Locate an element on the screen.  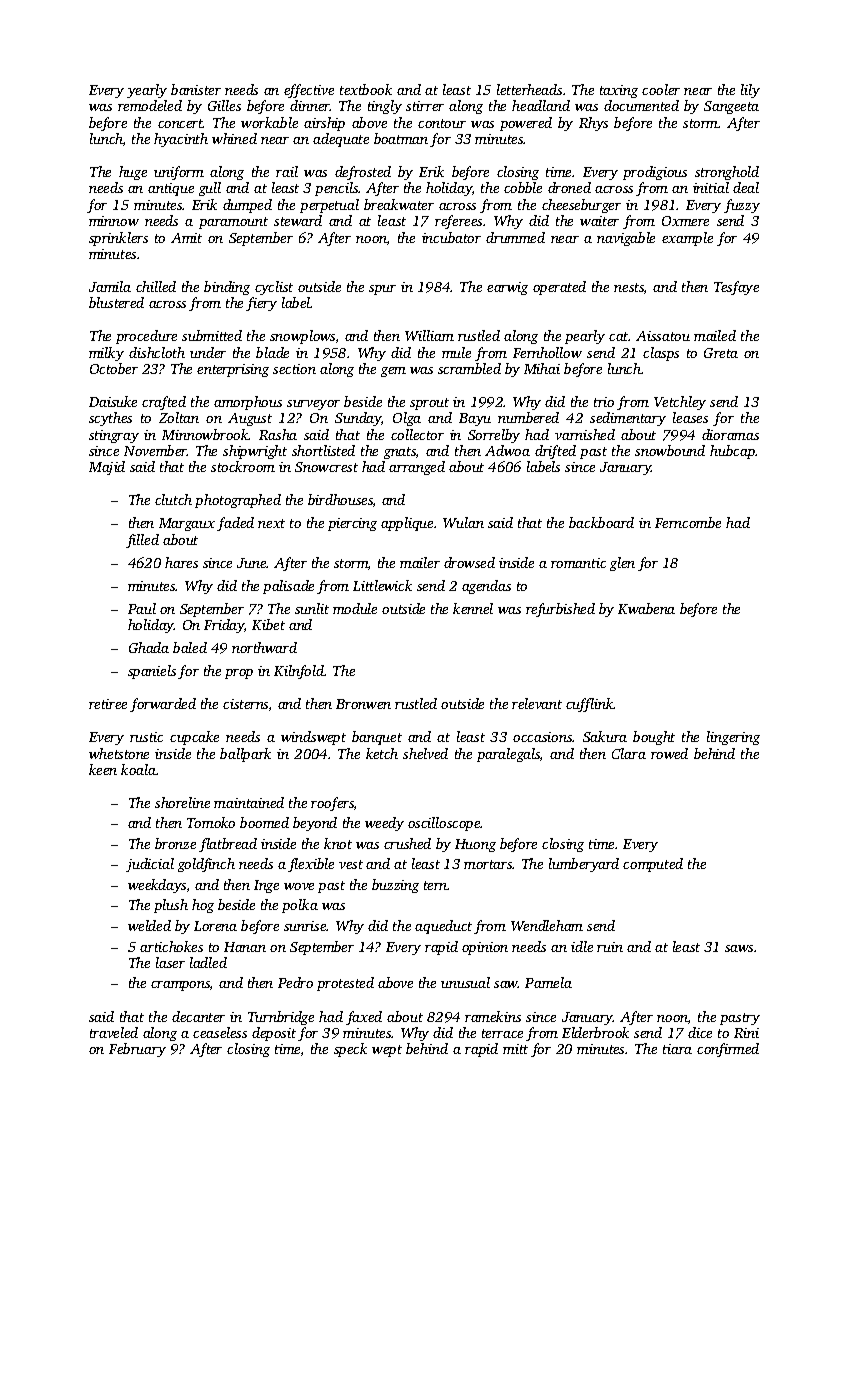
boatman is located at coordinates (401, 138).
